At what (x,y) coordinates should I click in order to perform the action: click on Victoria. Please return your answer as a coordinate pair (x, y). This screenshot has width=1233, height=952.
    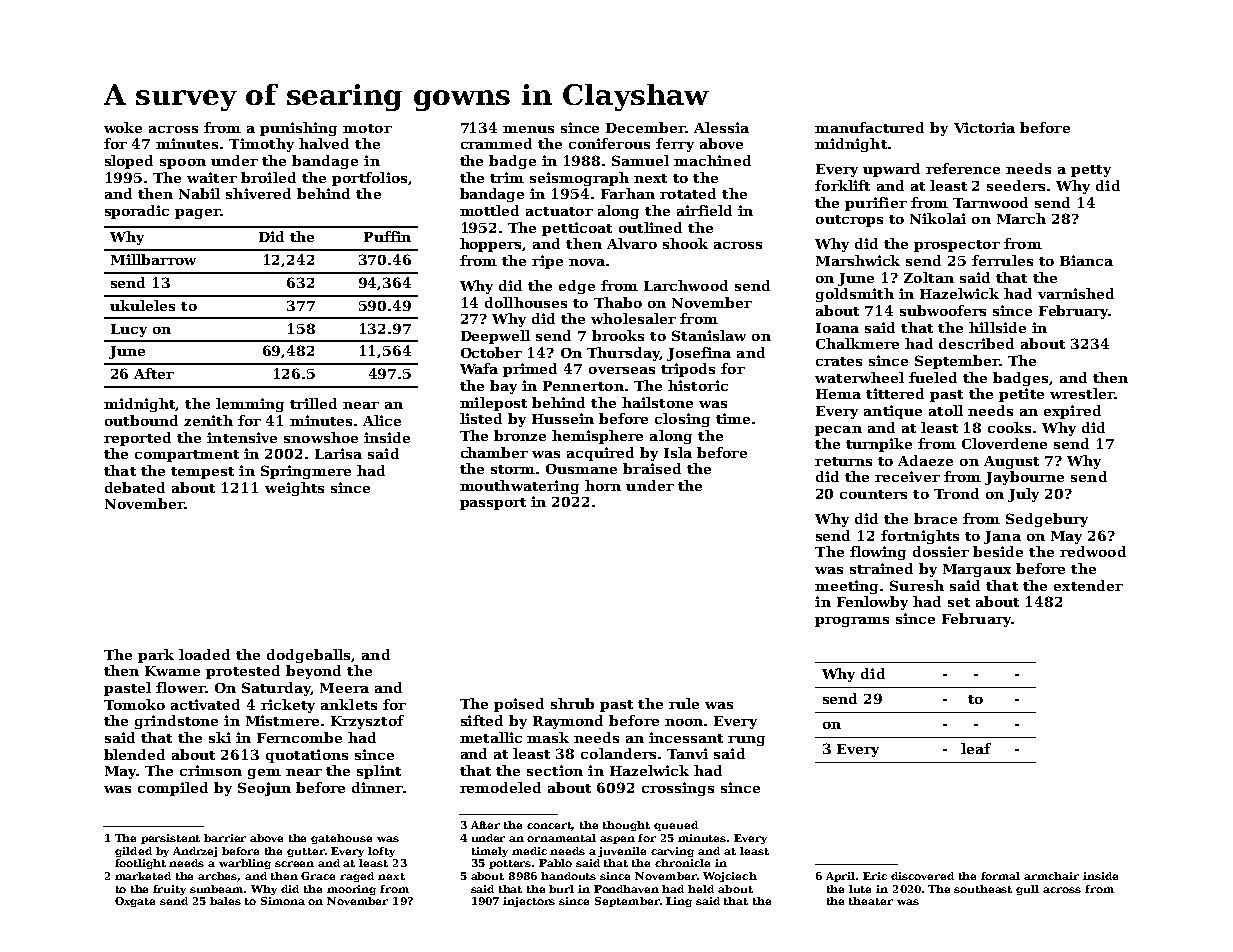
    Looking at the image, I should click on (984, 127).
